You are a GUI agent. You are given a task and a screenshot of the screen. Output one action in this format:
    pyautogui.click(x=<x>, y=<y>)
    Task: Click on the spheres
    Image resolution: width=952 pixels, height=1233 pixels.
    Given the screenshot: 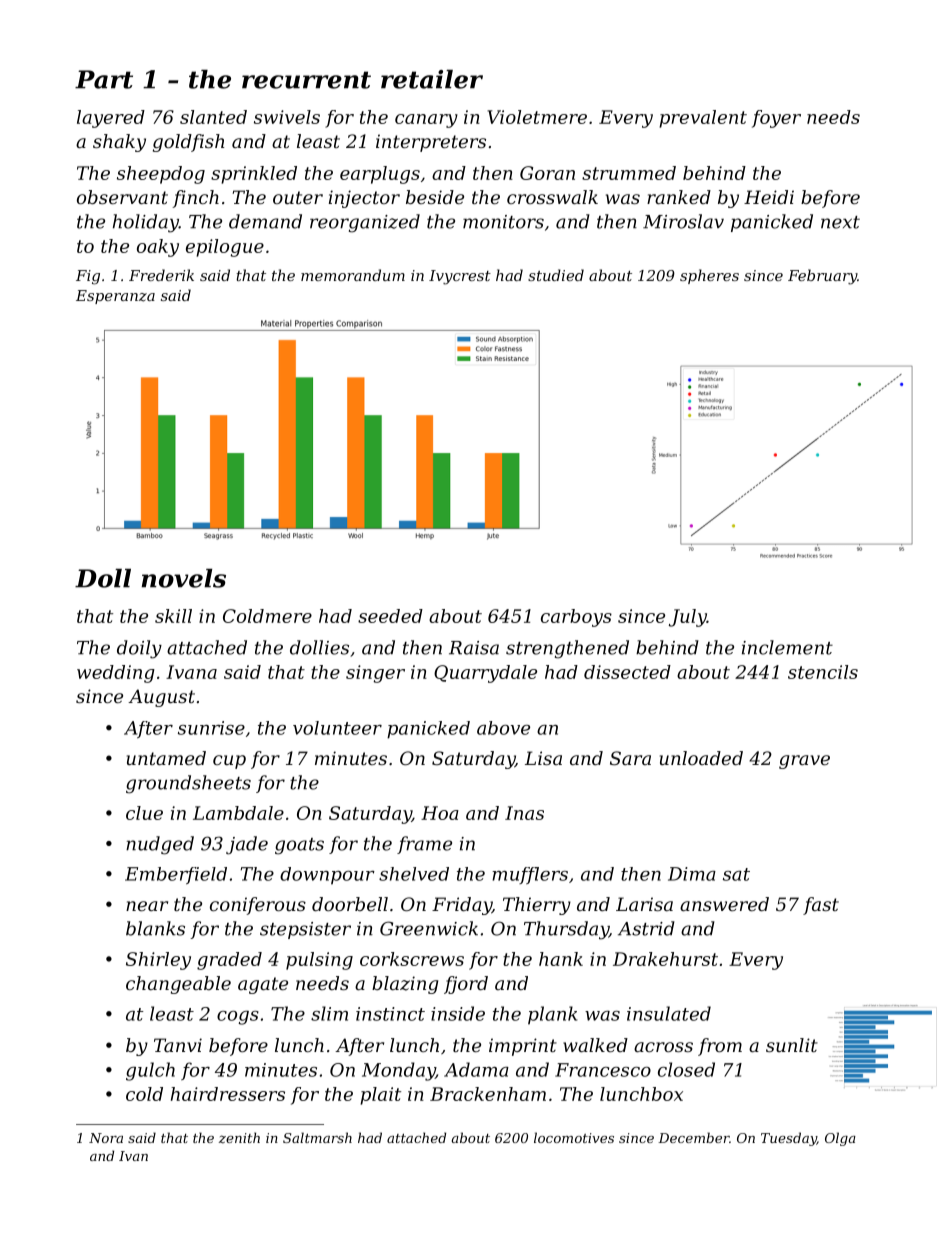 What is the action you would take?
    pyautogui.click(x=709, y=276)
